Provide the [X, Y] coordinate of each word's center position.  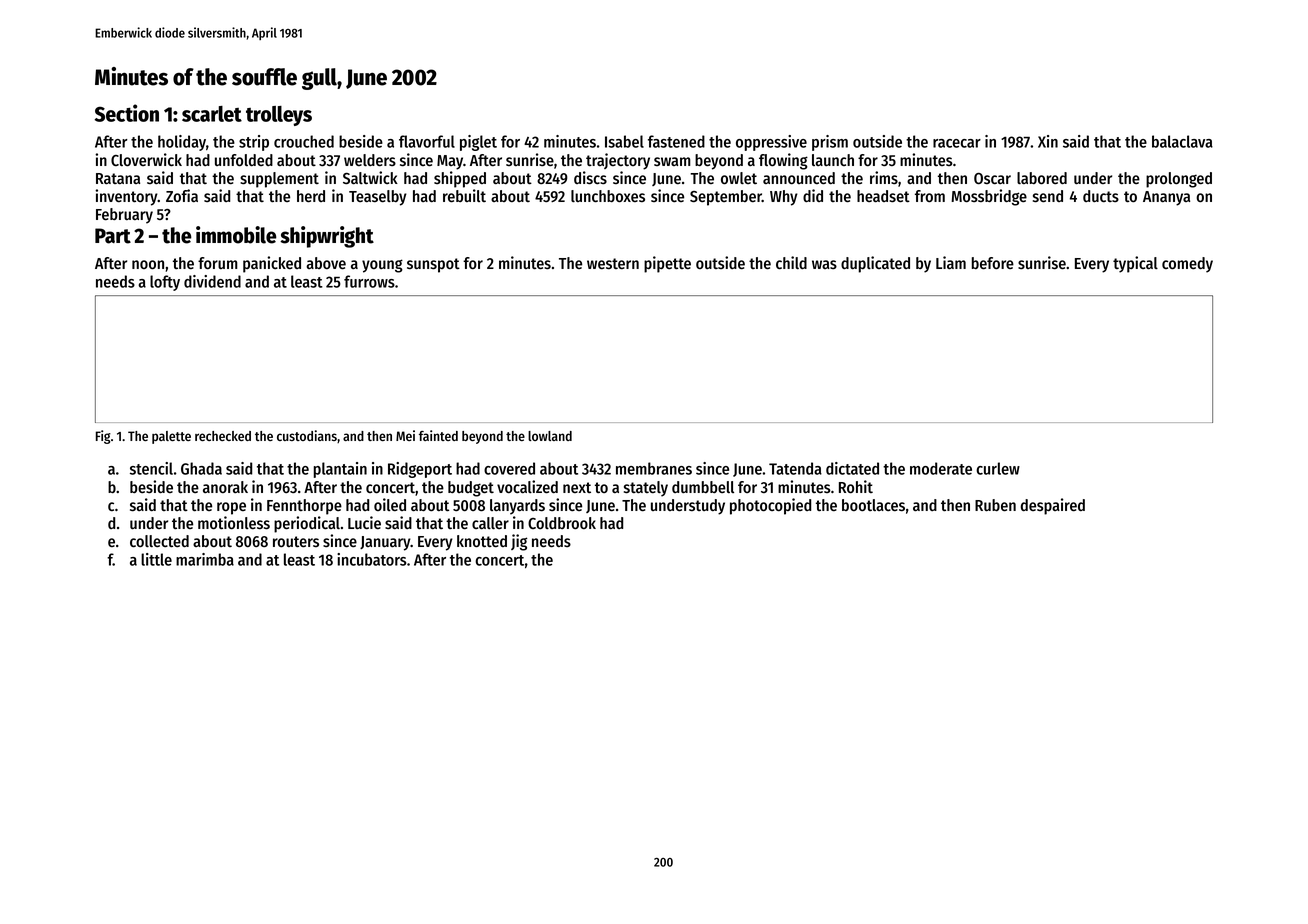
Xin [1048, 141]
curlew [998, 468]
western [613, 264]
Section [127, 113]
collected [159, 541]
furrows [369, 281]
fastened [676, 141]
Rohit [856, 487]
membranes [654, 468]
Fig [103, 437]
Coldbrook [562, 523]
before [993, 263]
